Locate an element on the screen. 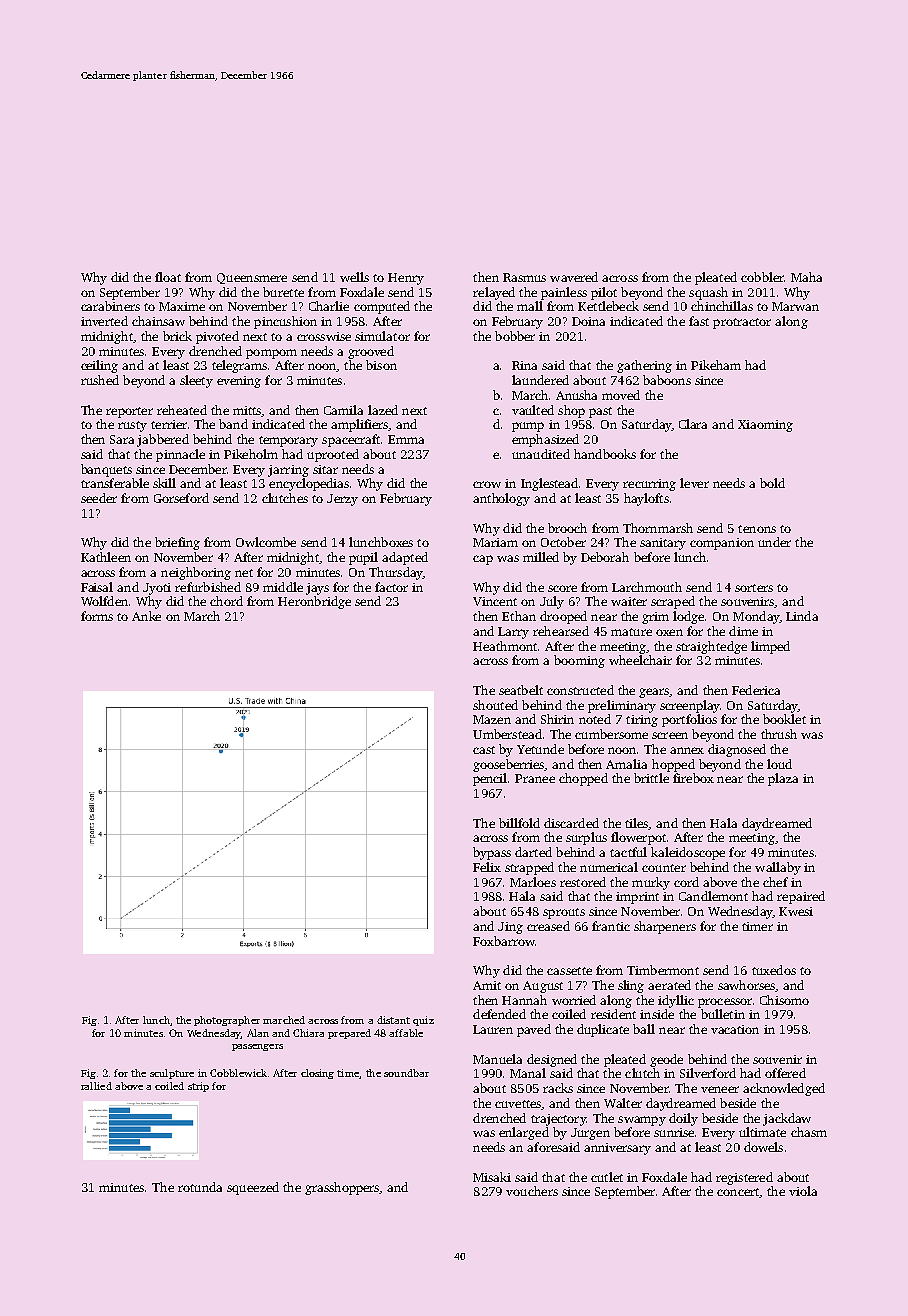 Image resolution: width=908 pixels, height=1316 pixels. cuvettes is located at coordinates (518, 1105).
